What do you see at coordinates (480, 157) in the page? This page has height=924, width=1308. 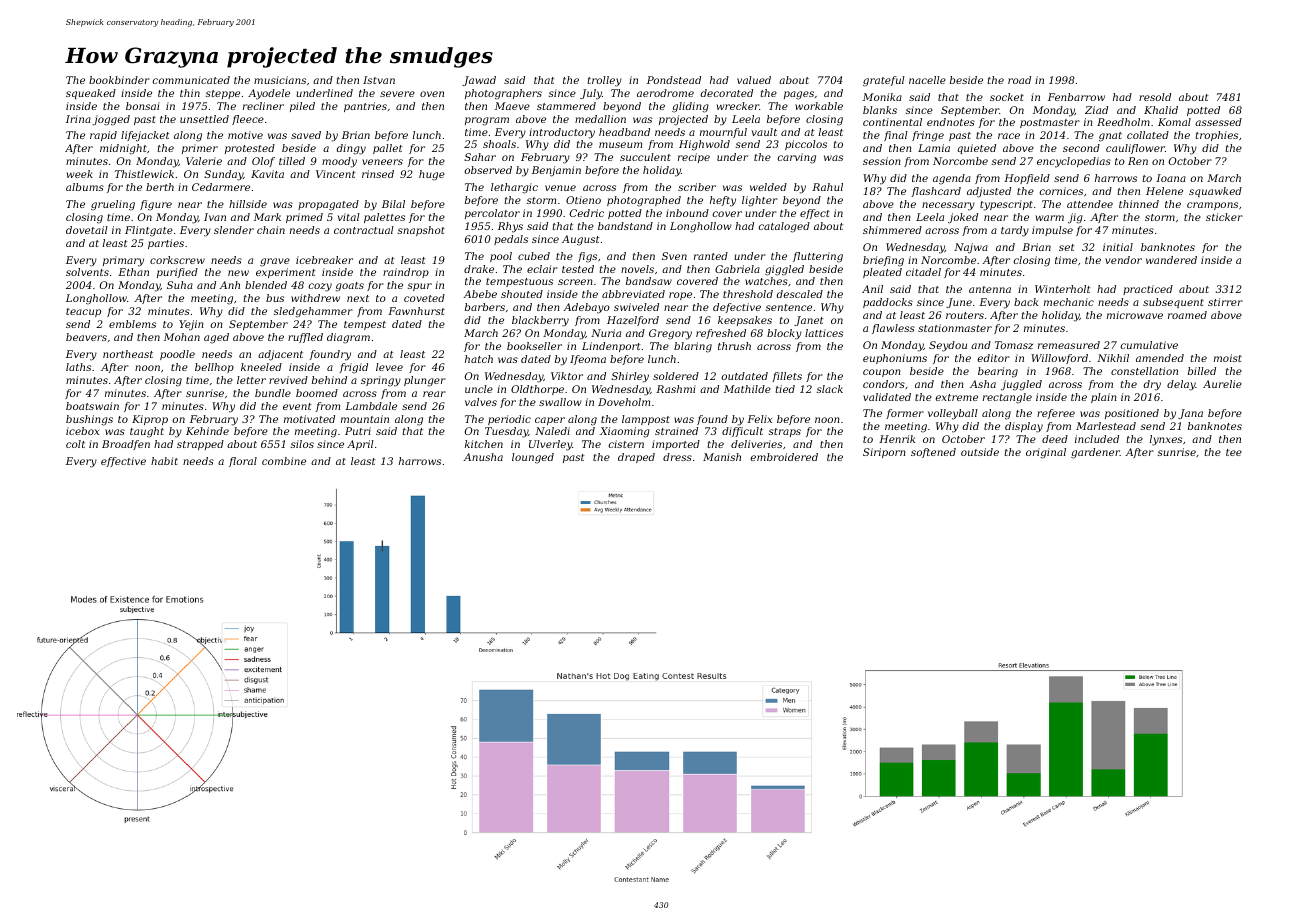 I see `Sahar` at bounding box center [480, 157].
